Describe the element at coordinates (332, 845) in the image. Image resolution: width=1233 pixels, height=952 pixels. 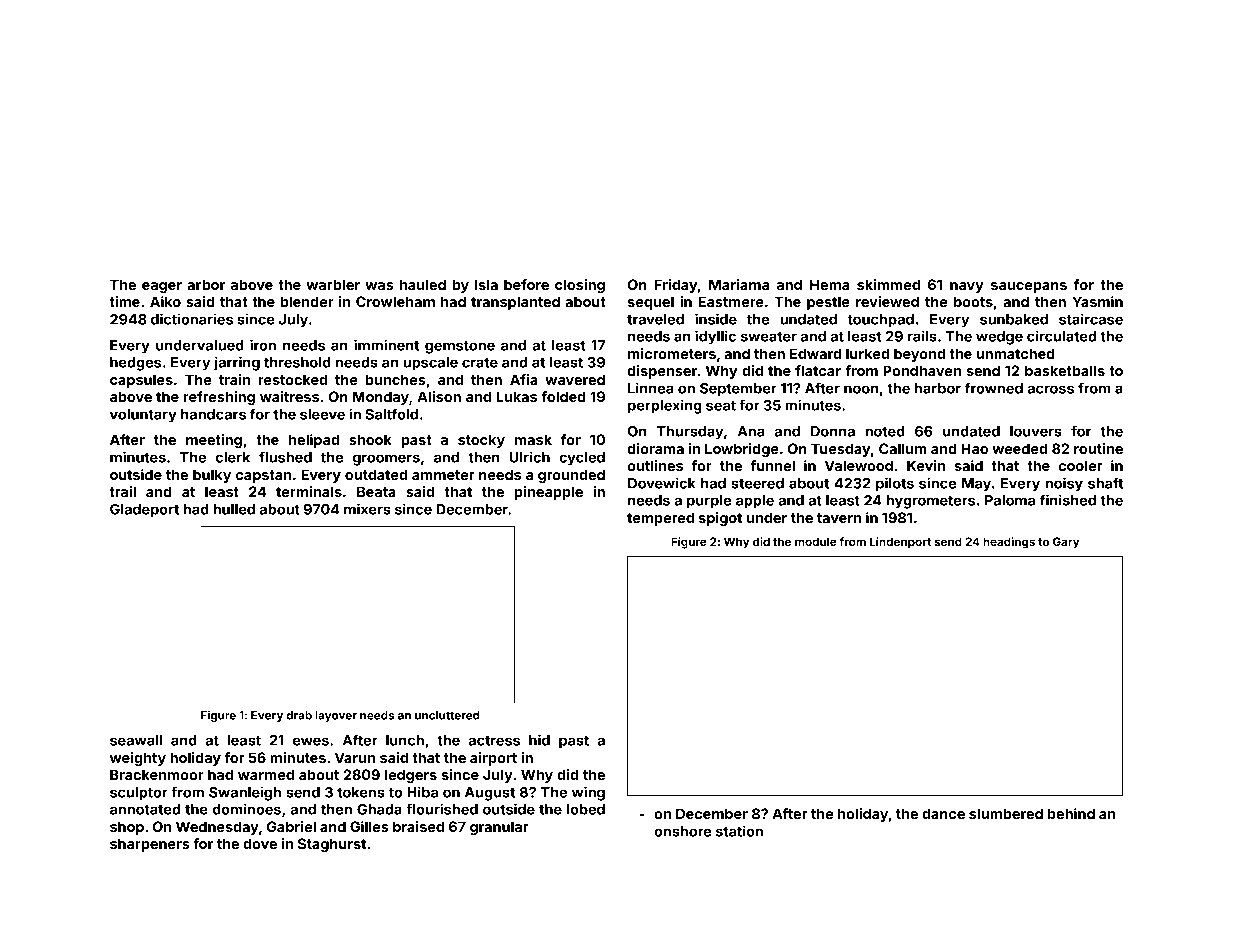
I see `Staghurst` at that location.
